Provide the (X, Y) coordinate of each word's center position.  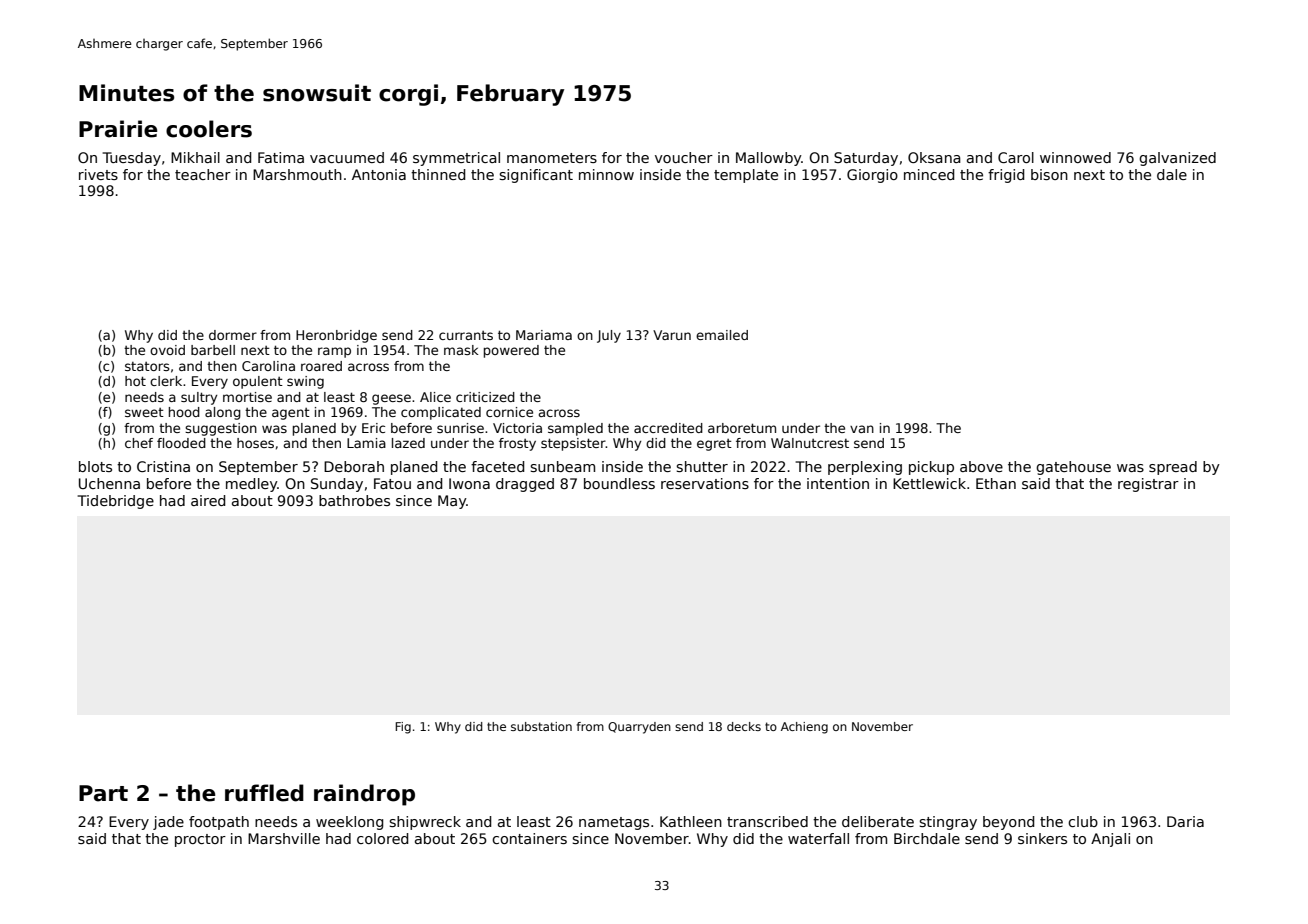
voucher (684, 157)
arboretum (742, 428)
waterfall (818, 838)
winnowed (1075, 157)
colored (382, 838)
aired (208, 500)
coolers (209, 129)
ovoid (167, 350)
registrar (1148, 485)
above (981, 466)
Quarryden (639, 728)
